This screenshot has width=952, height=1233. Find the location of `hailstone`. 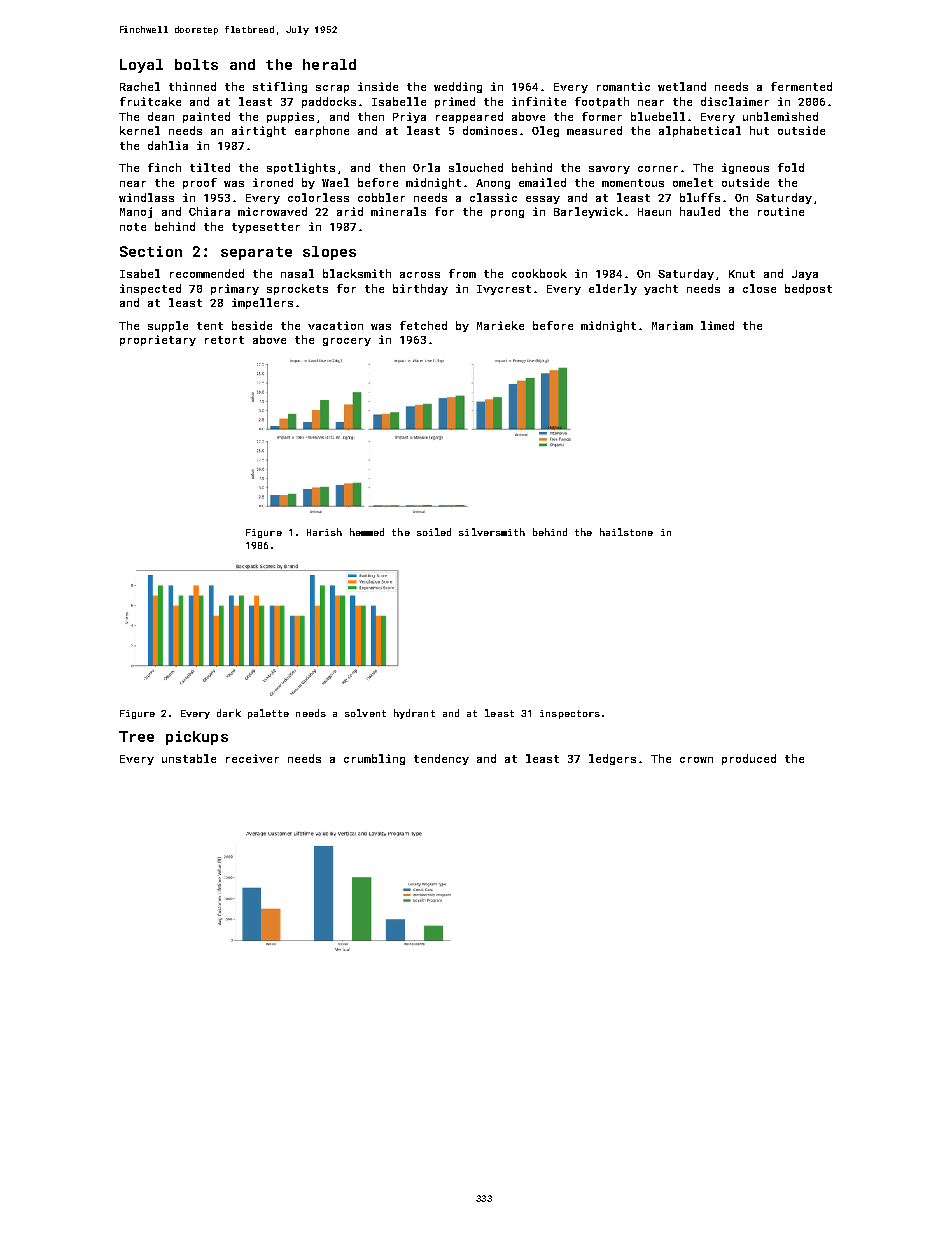

hailstone is located at coordinates (626, 532).
